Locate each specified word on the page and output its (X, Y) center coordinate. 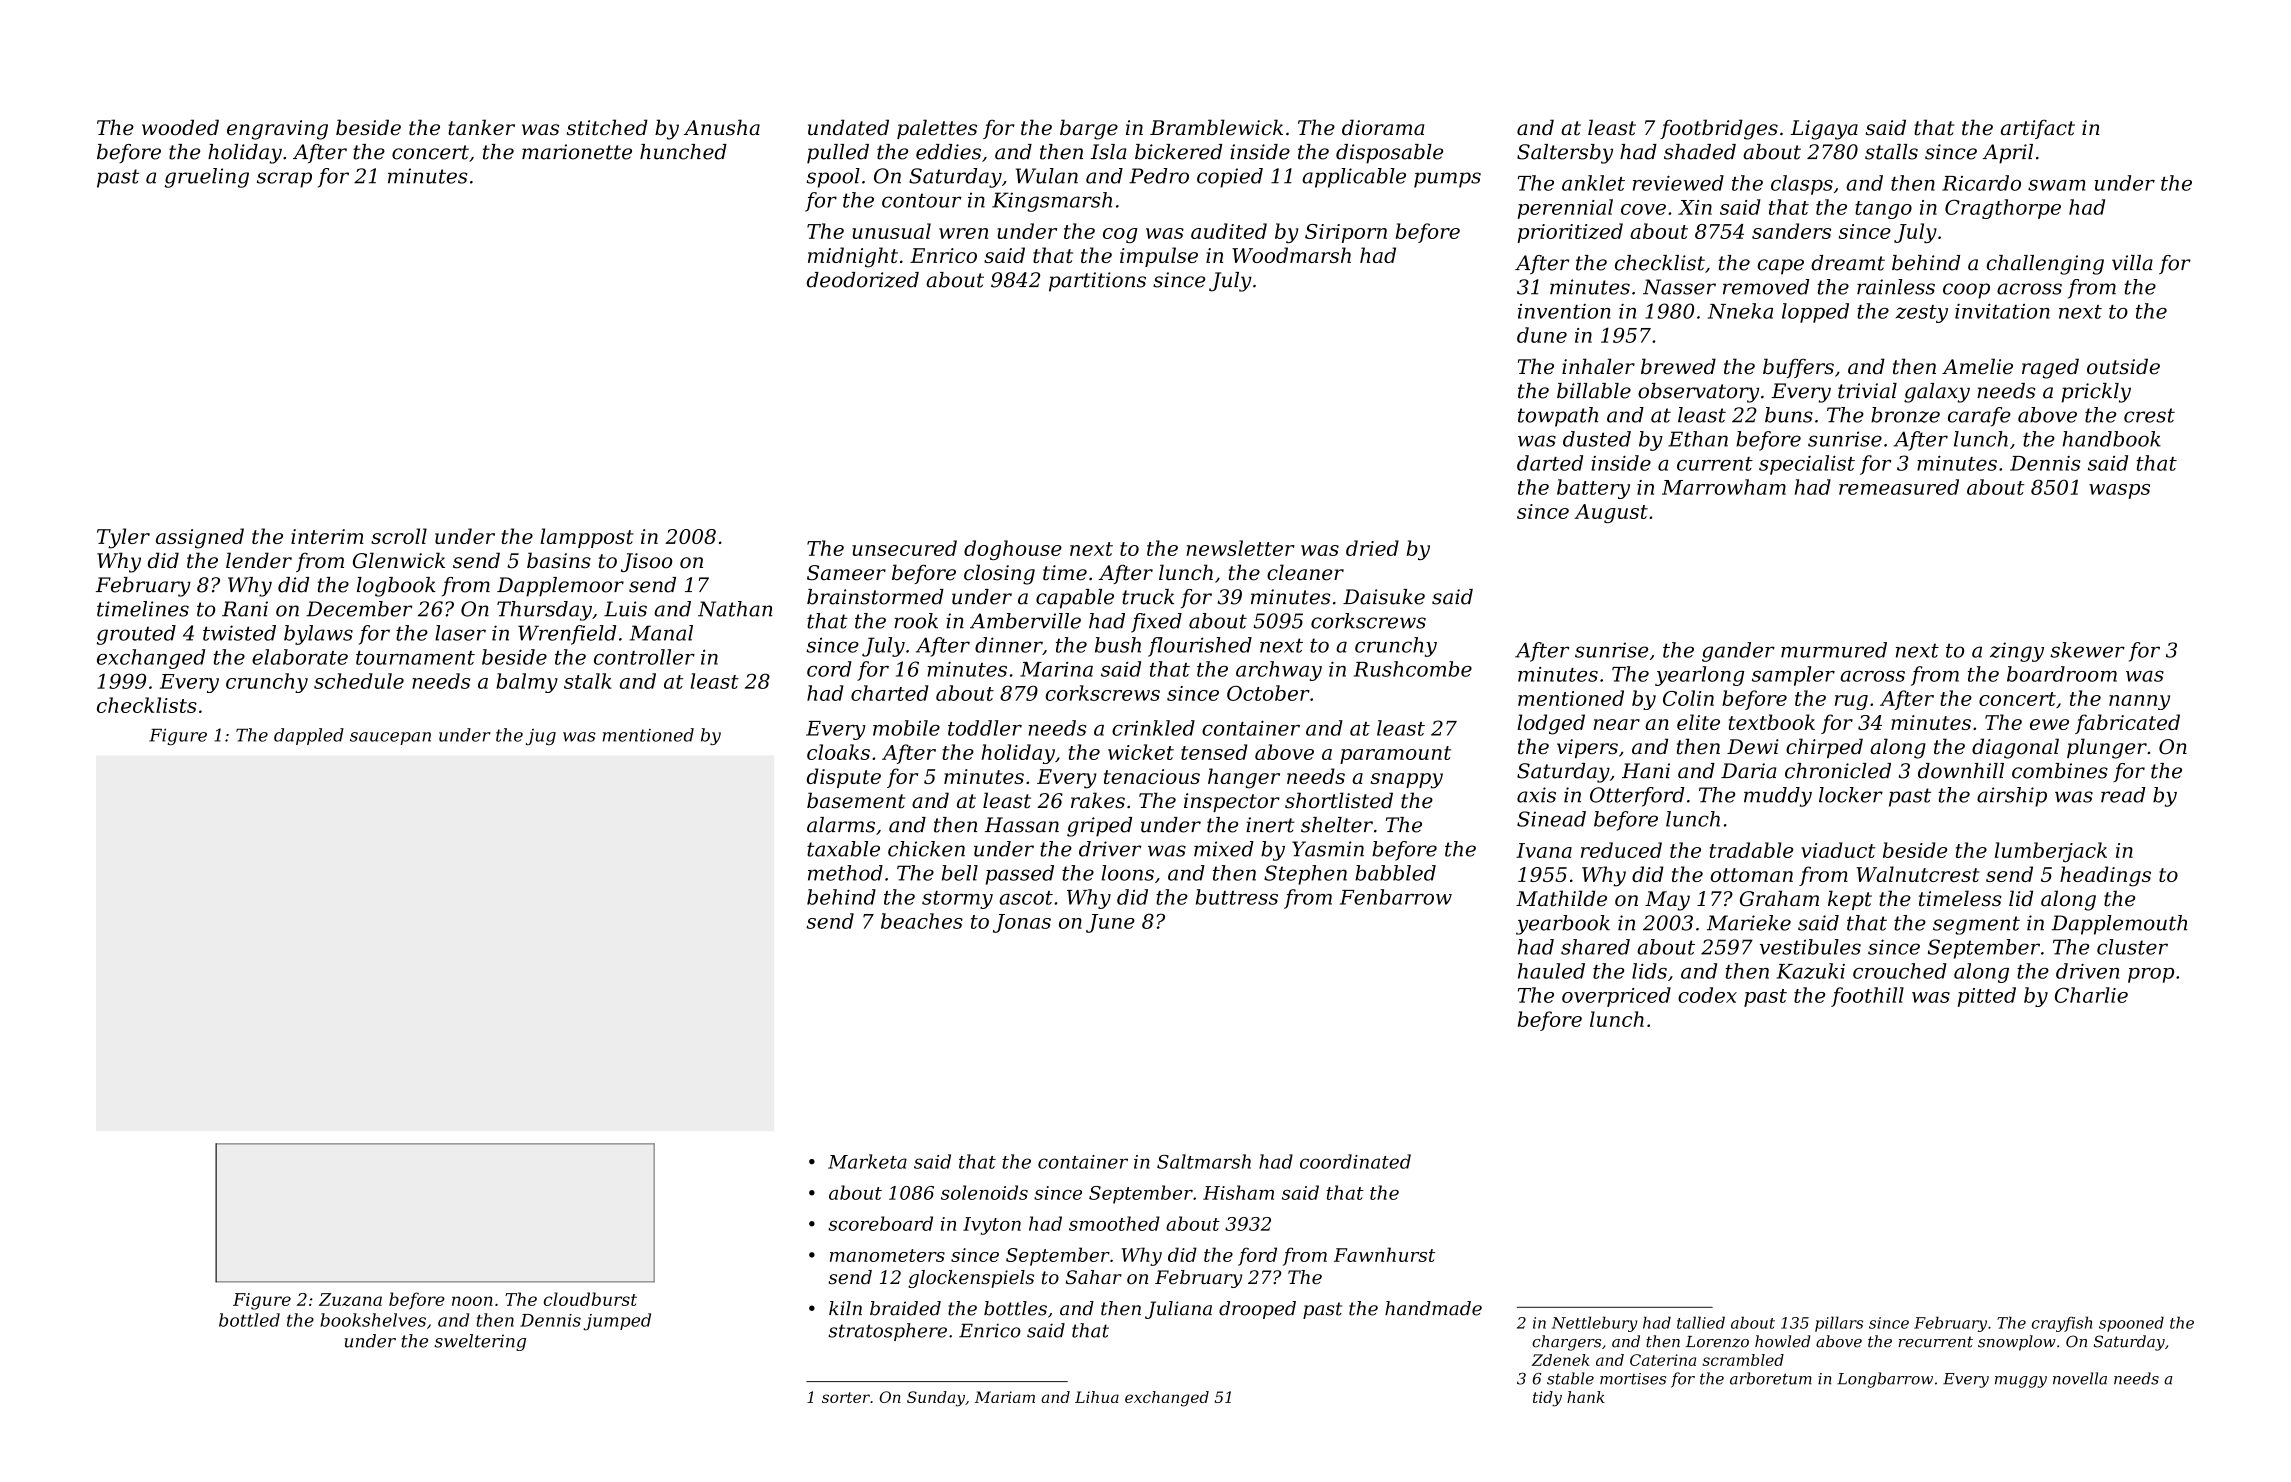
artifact (2038, 129)
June (1110, 923)
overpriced (1616, 997)
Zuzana (350, 1299)
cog (1120, 235)
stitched (607, 127)
